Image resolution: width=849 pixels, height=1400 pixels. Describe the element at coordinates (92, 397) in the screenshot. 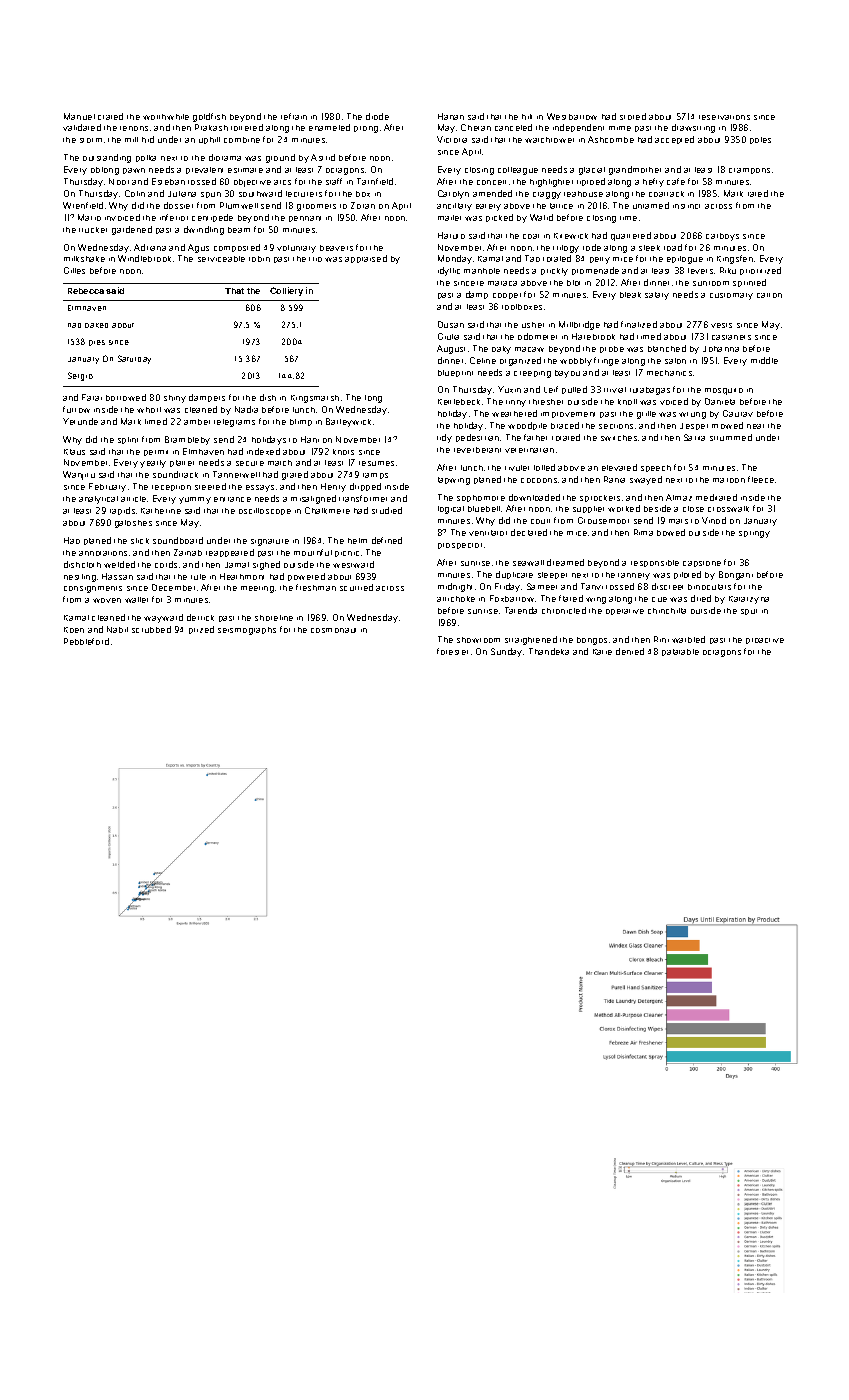

I see `Farai` at that location.
